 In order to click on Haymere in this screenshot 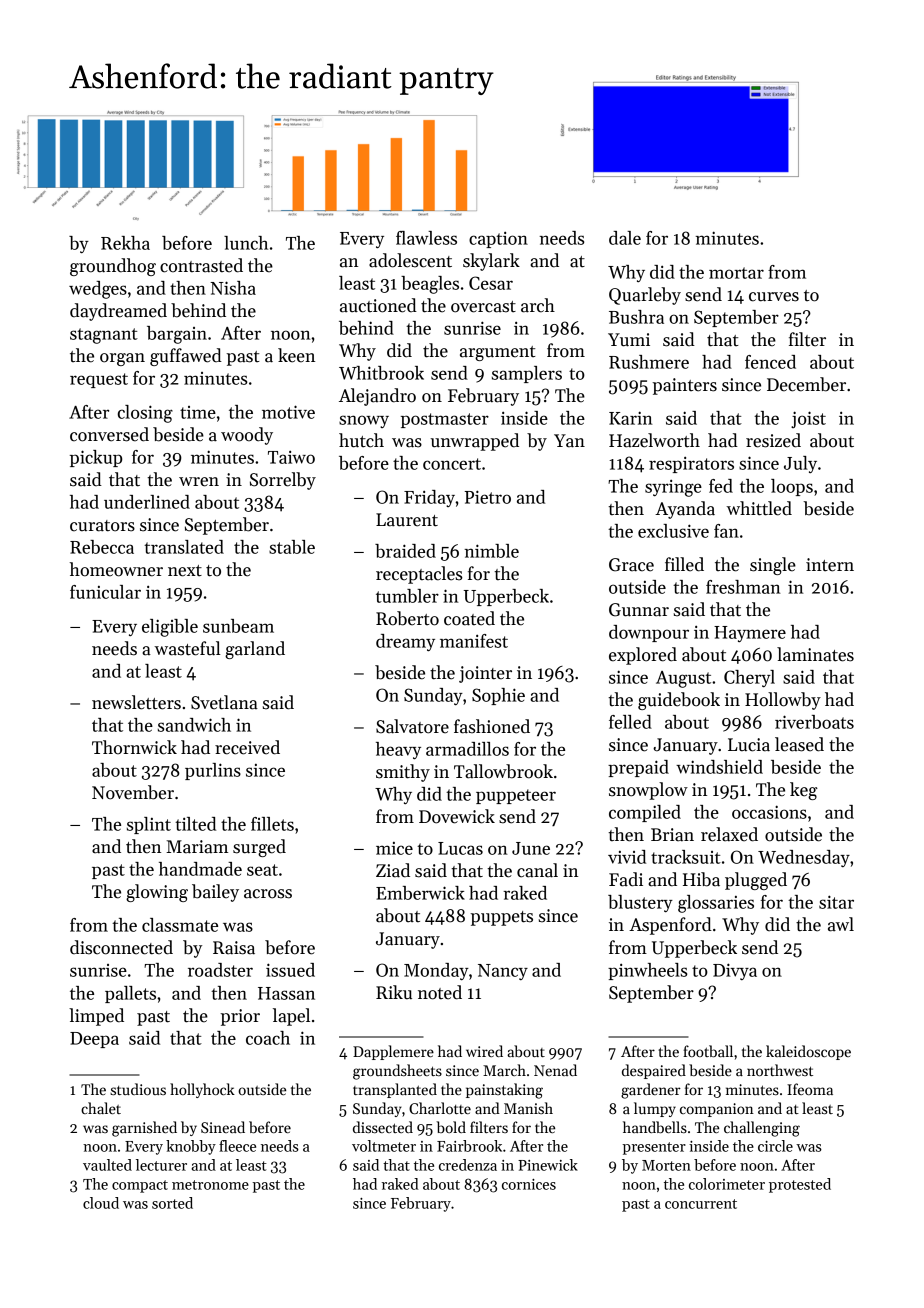, I will do `click(750, 634)`.
